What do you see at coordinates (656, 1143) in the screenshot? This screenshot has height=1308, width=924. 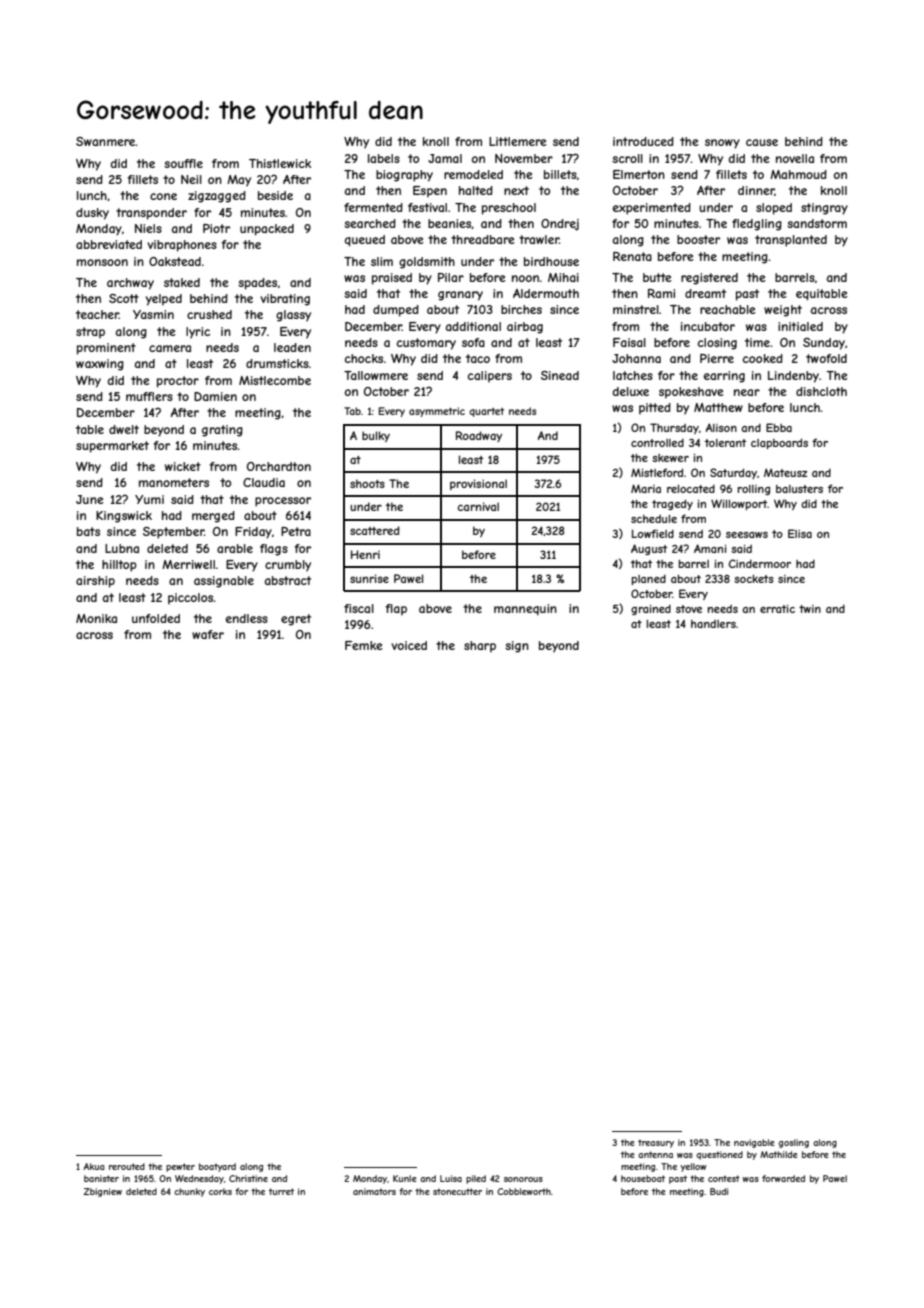 I see `treasury` at bounding box center [656, 1143].
